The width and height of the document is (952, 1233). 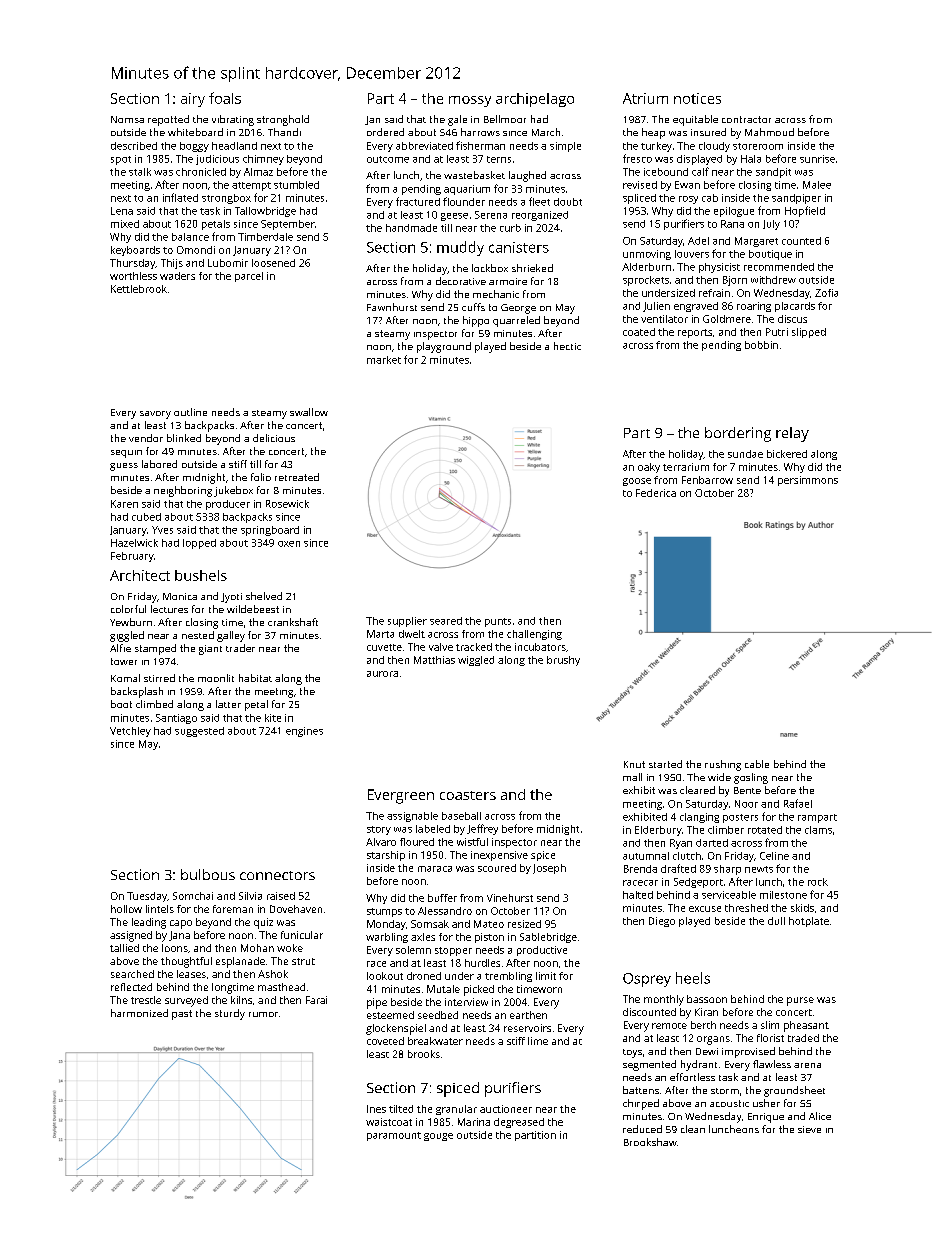 What do you see at coordinates (568, 202) in the document?
I see `doubt` at bounding box center [568, 202].
